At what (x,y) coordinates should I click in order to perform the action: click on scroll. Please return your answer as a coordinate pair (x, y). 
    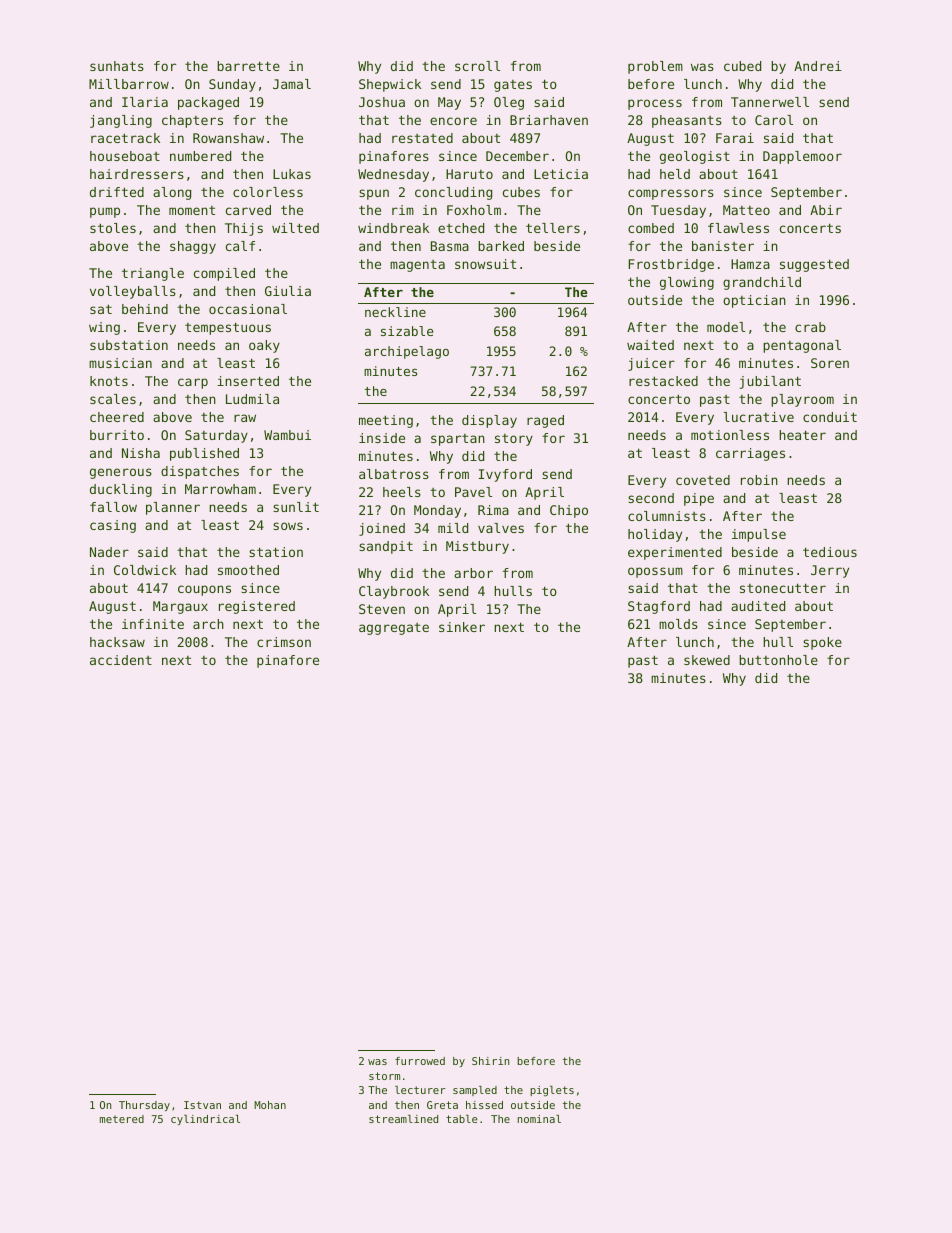
    Looking at the image, I should click on (477, 66).
